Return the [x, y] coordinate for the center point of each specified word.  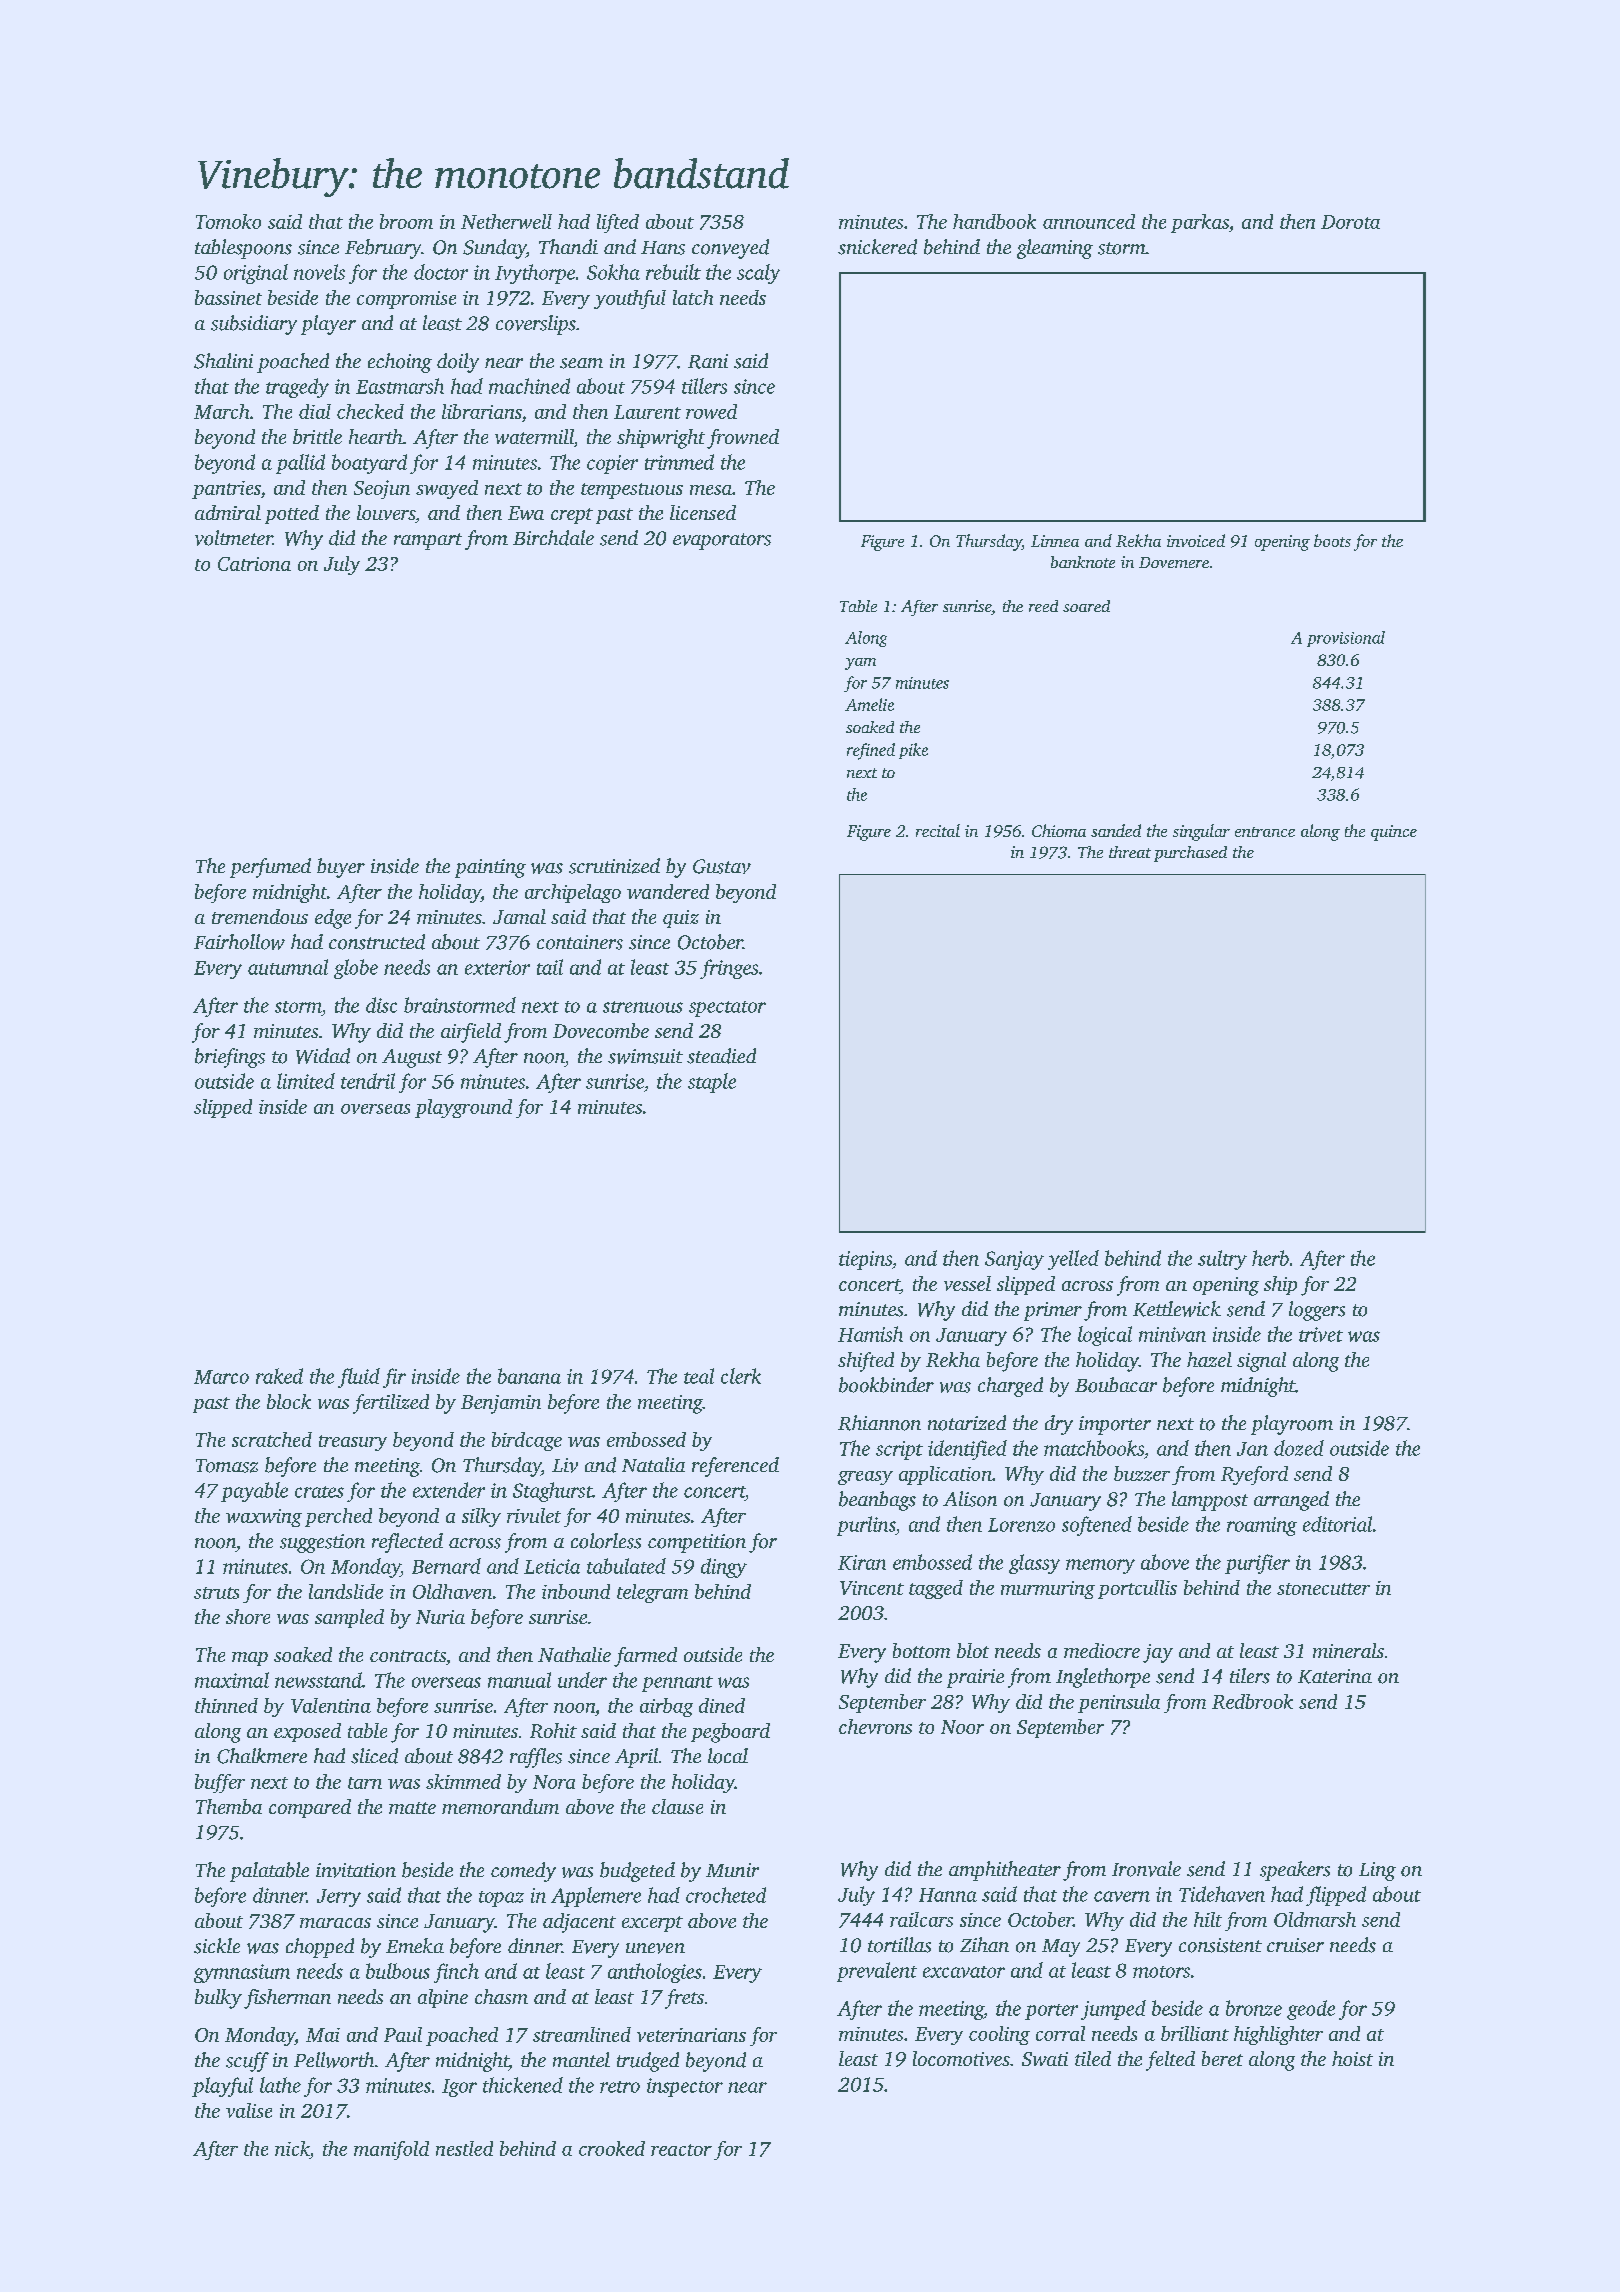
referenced [735, 1467]
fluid [359, 1378]
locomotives [961, 2058]
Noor [962, 1727]
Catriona [254, 564]
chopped [320, 1948]
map [250, 1659]
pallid [300, 464]
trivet [1321, 1334]
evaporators [722, 541]
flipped [1336, 1896]
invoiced [1196, 540]
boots [1332, 540]
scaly [758, 274]
